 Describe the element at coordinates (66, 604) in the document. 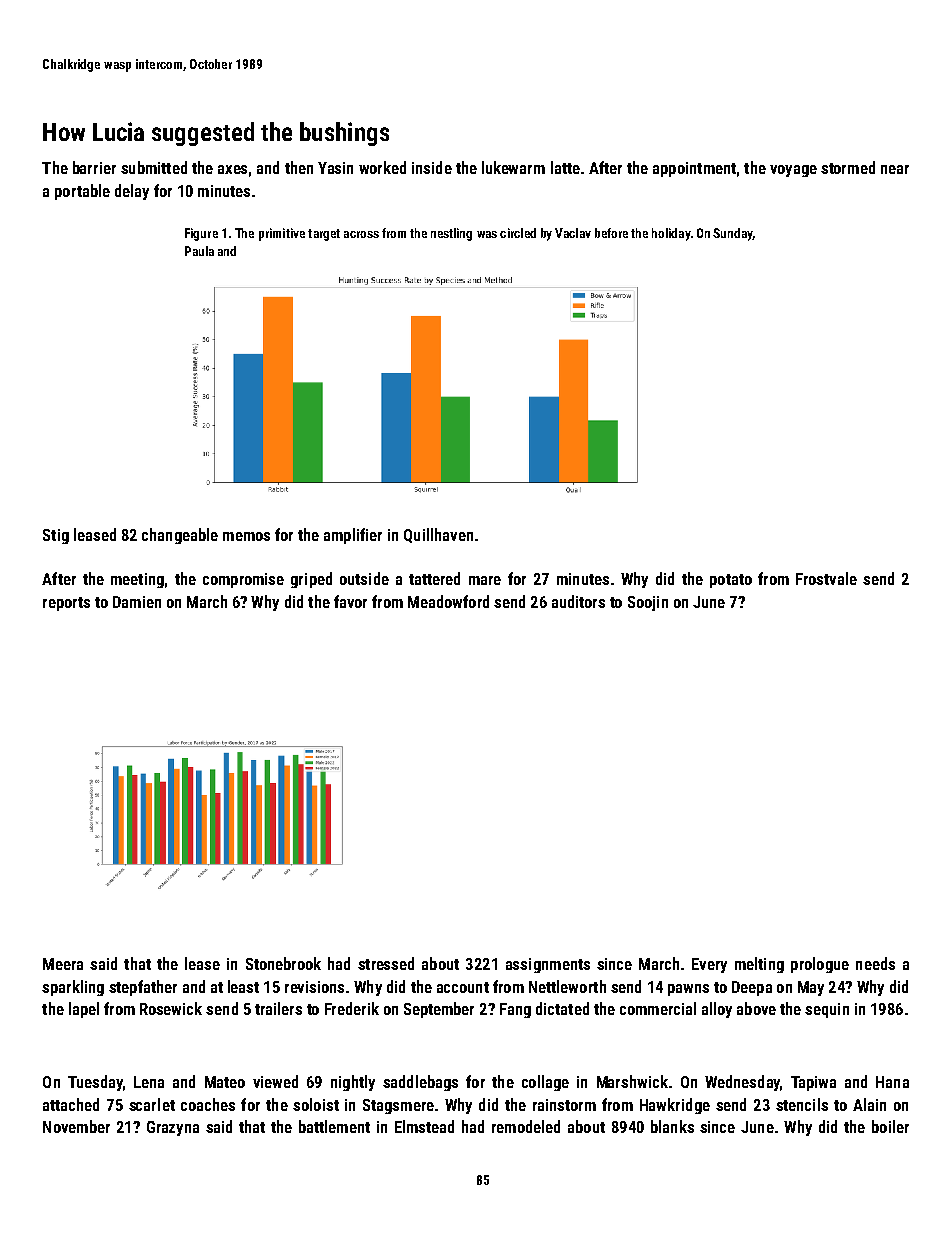

I see `reports` at that location.
